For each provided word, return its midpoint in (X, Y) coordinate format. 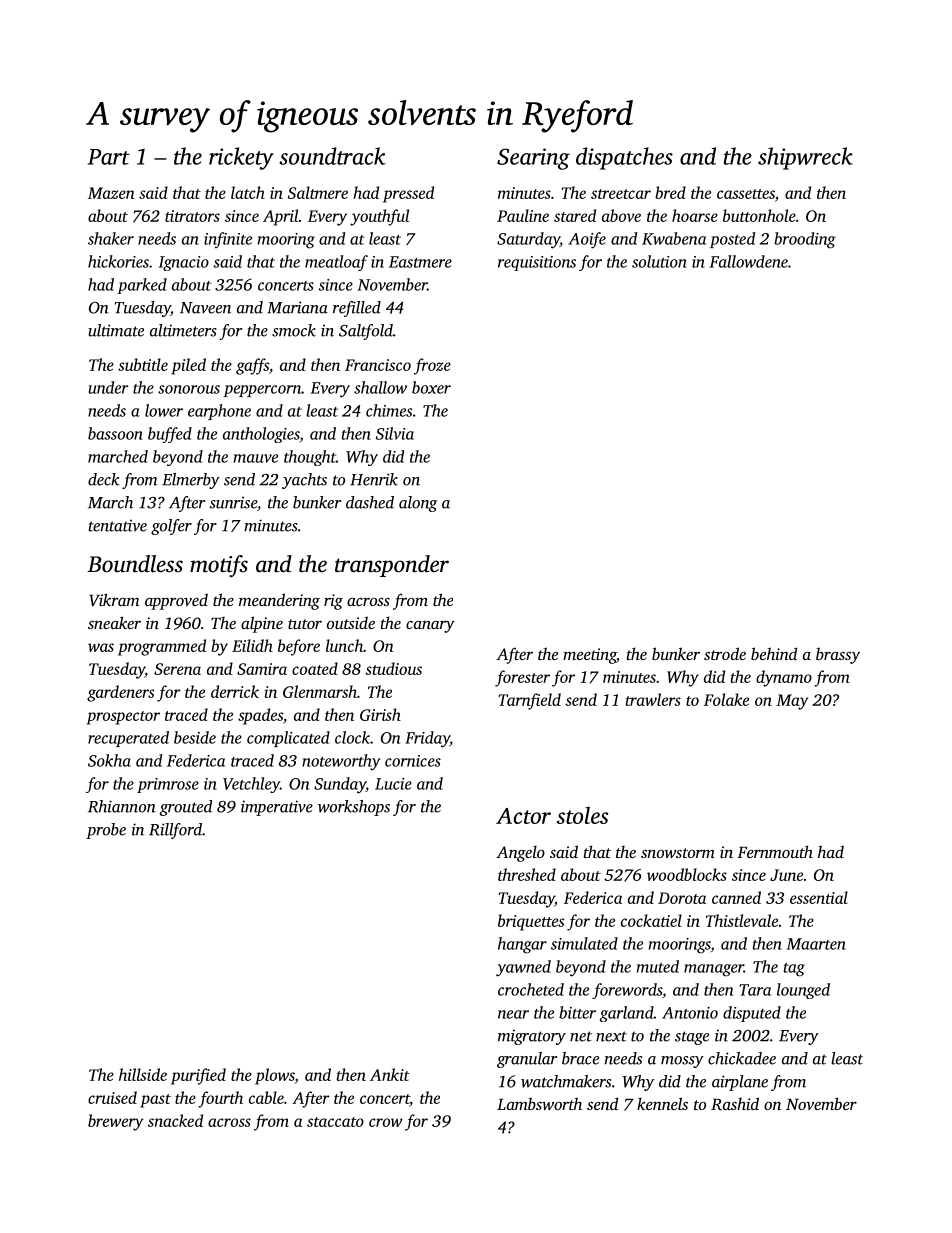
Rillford (175, 831)
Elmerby (191, 481)
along (418, 504)
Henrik (374, 479)
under (109, 387)
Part (109, 157)
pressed (408, 194)
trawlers (653, 699)
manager (714, 970)
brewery (116, 1122)
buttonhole (759, 215)
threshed (527, 874)
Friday (427, 739)
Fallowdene (748, 261)
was (101, 647)
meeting (589, 656)
